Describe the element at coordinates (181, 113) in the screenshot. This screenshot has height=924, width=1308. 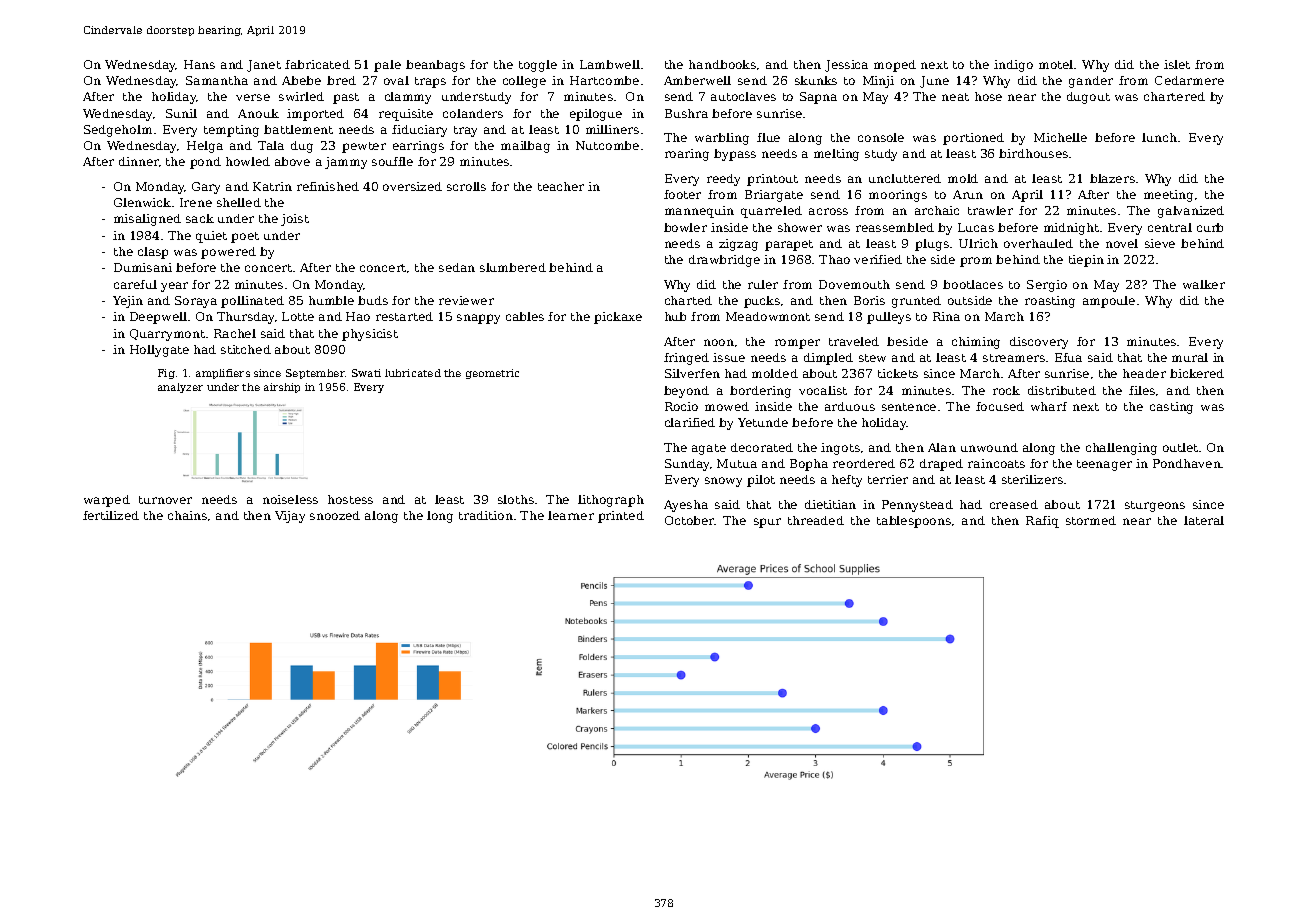
I see `Sunil` at that location.
